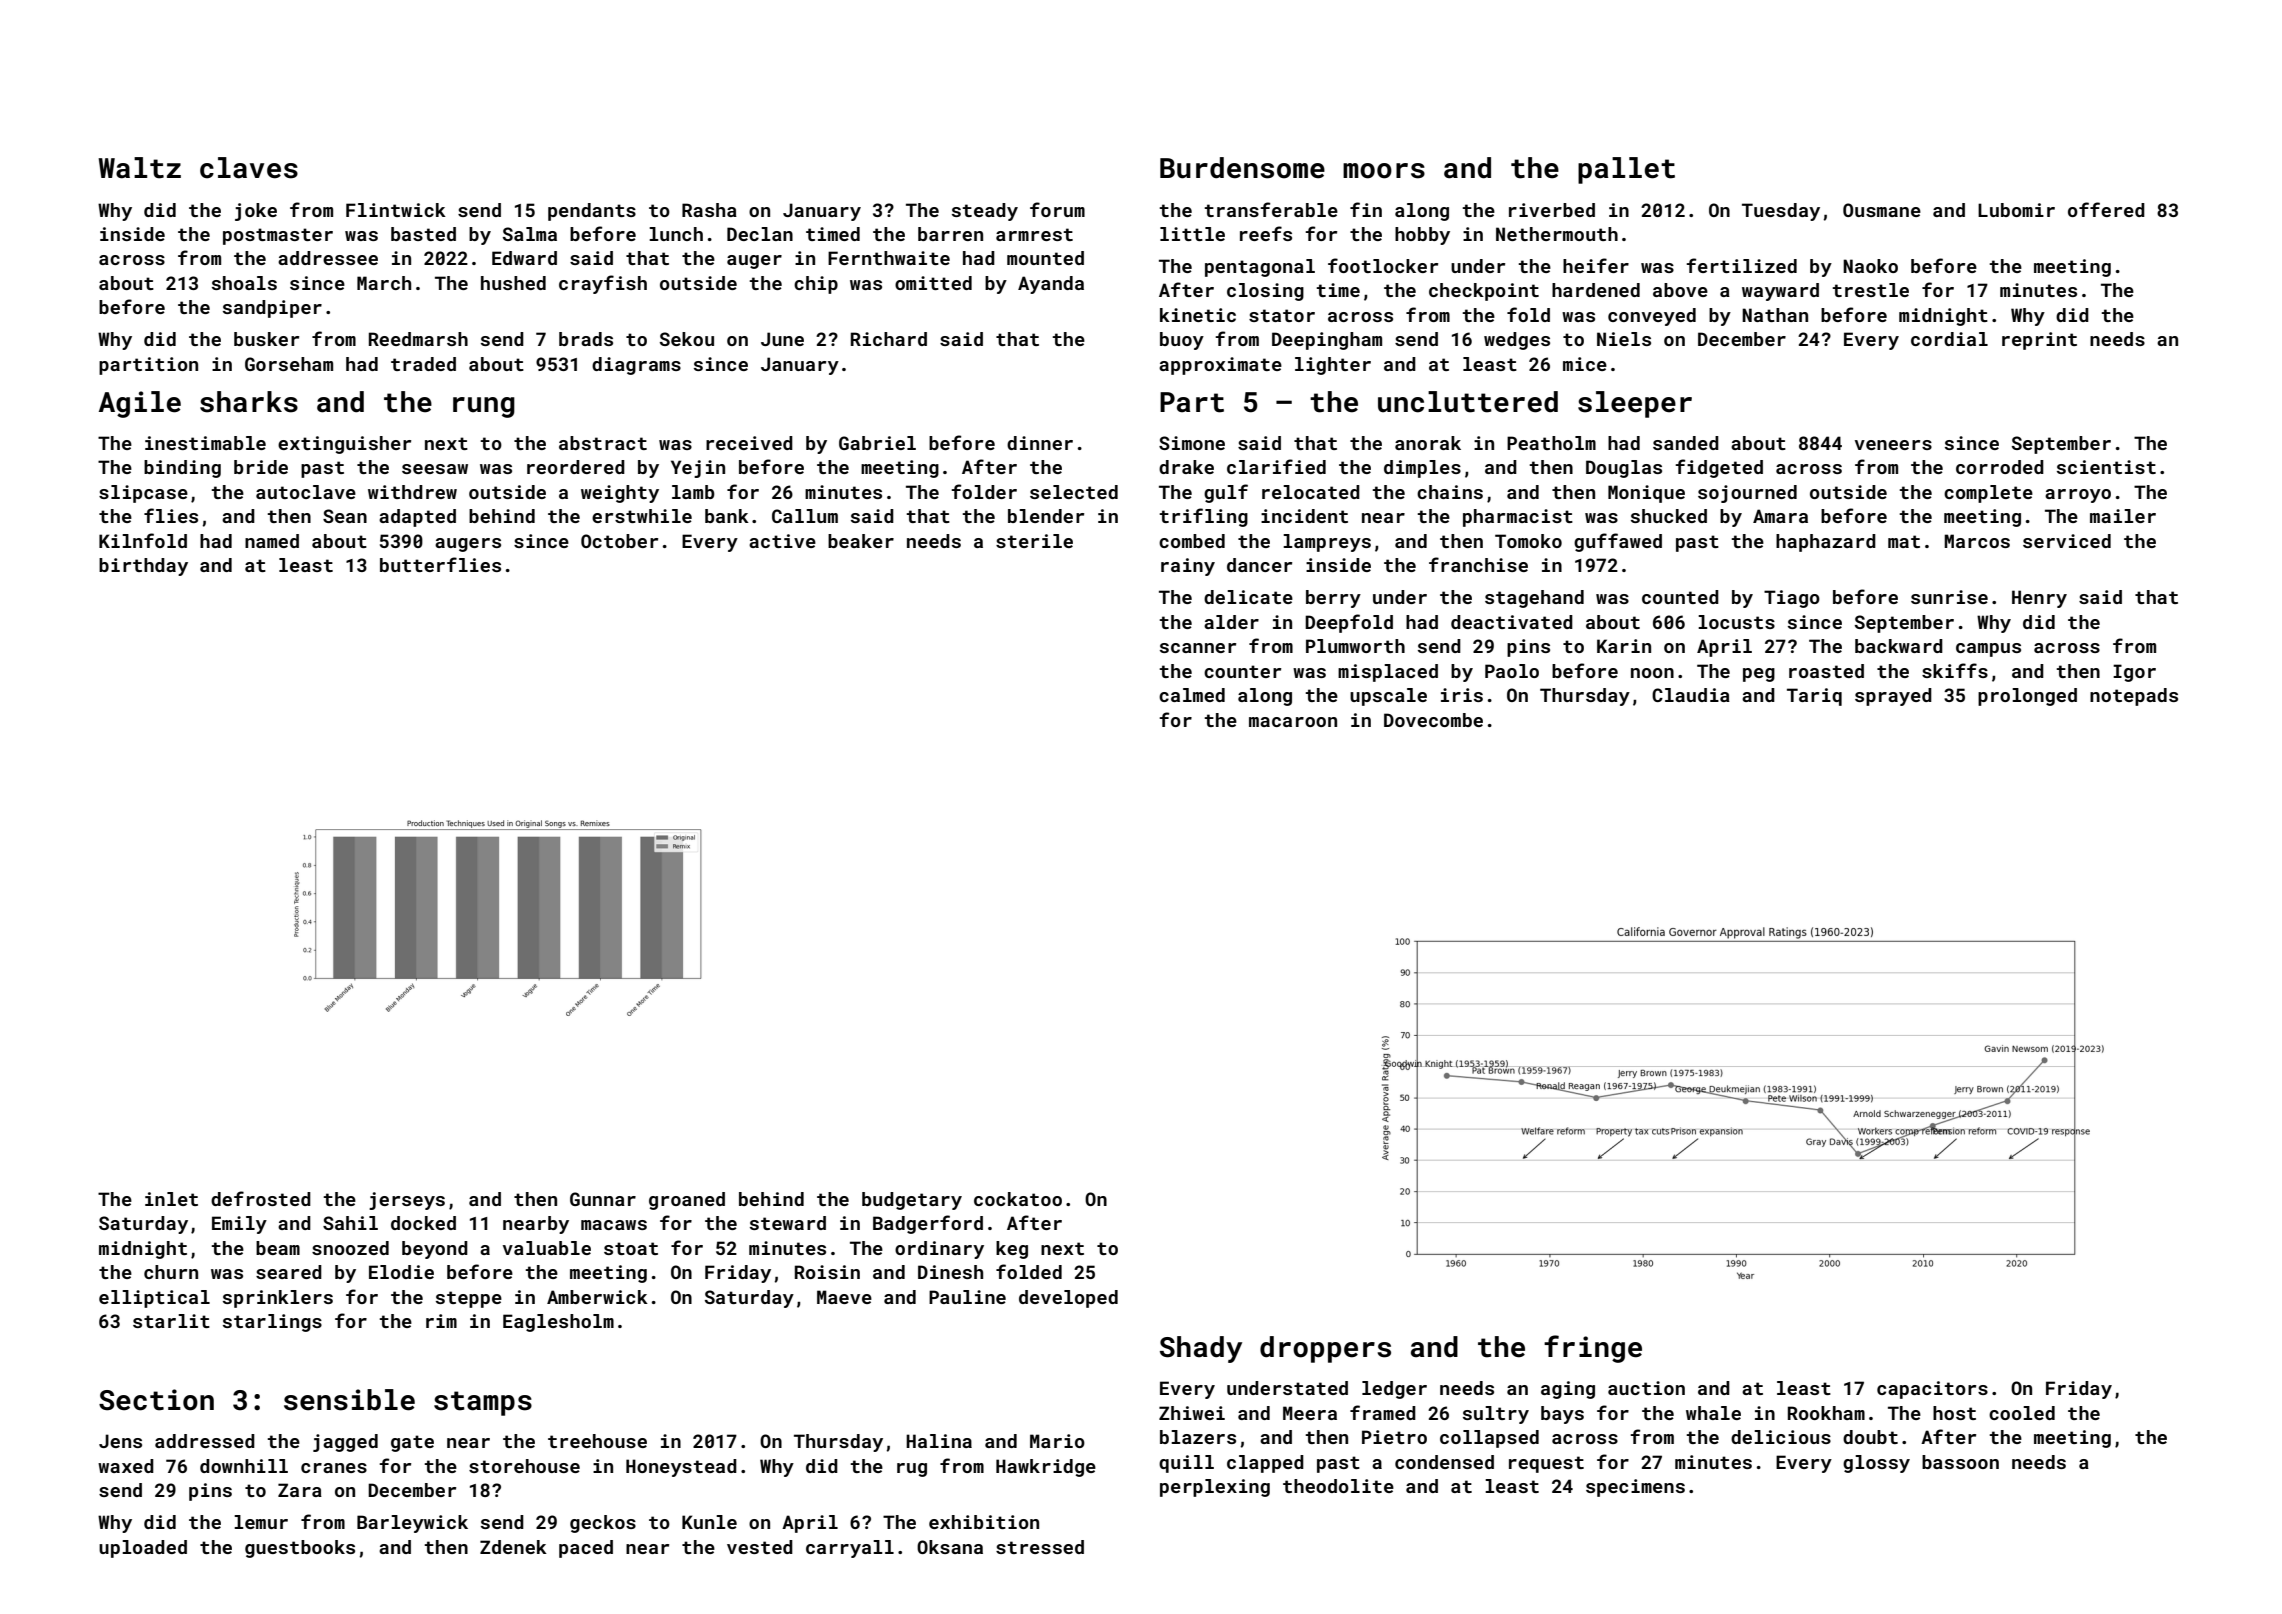  What do you see at coordinates (1626, 170) in the screenshot?
I see `pallet` at bounding box center [1626, 170].
